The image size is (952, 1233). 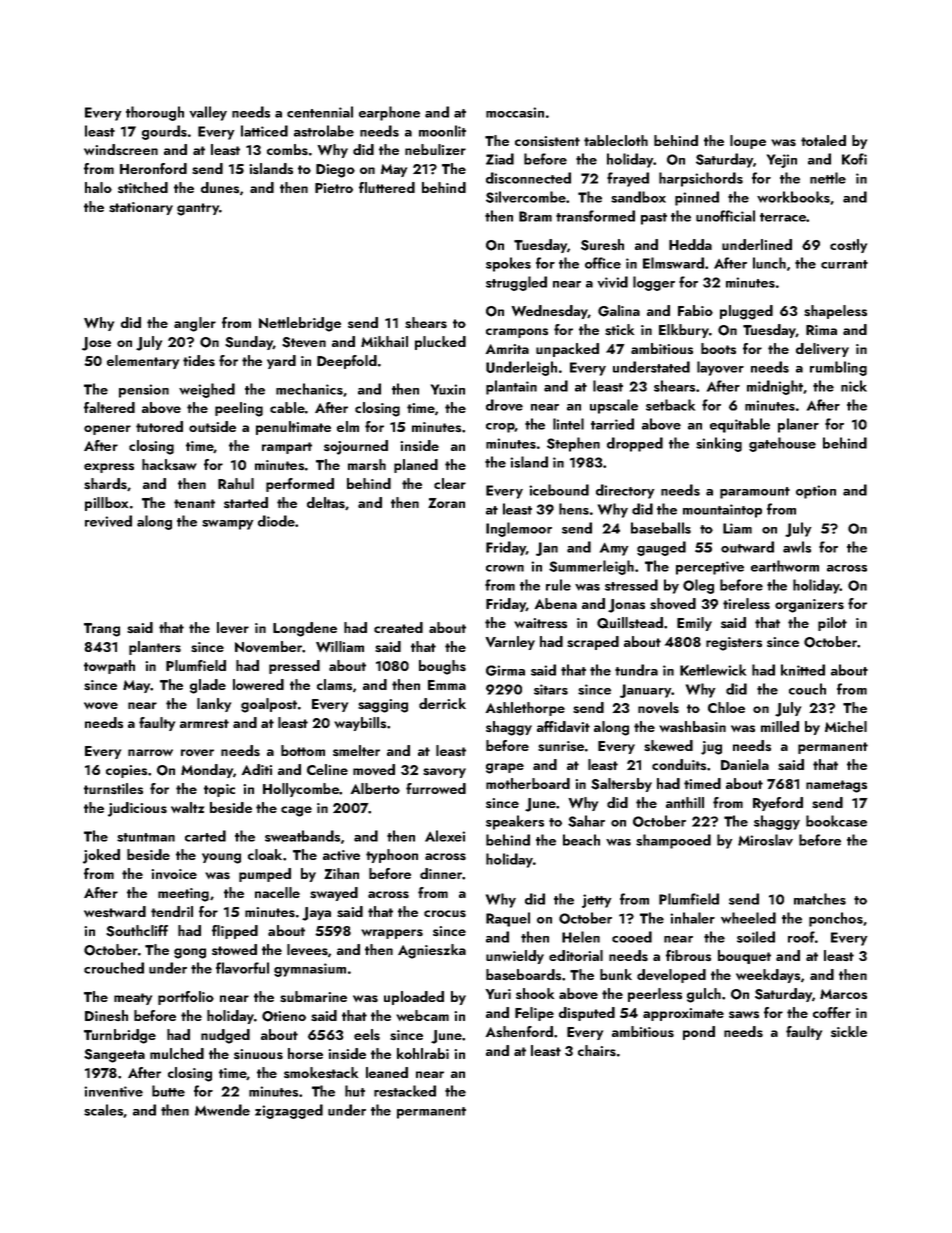 I want to click on Mikhail, so click(x=384, y=341).
